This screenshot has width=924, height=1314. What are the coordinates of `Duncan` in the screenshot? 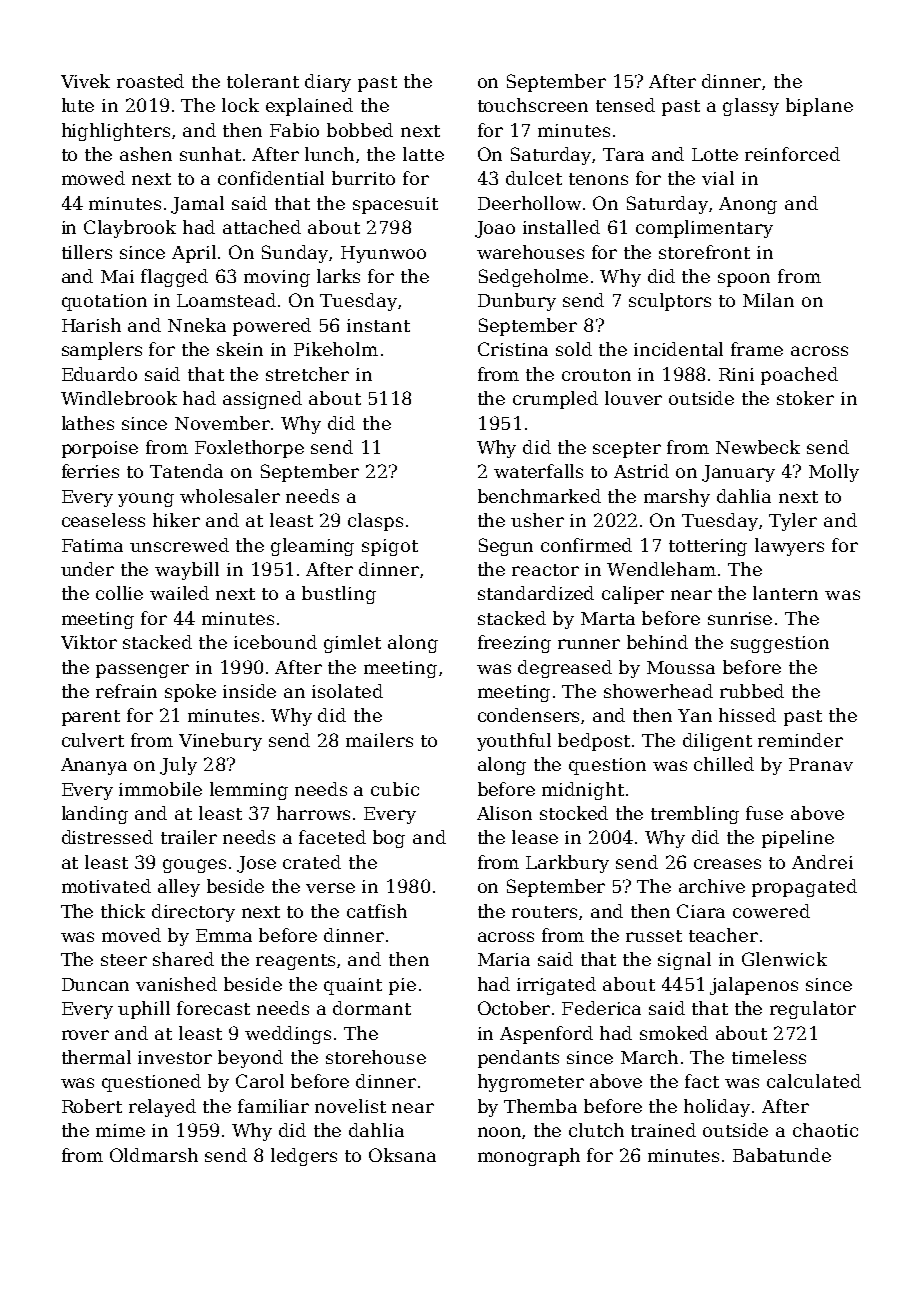 It's located at (95, 984).
